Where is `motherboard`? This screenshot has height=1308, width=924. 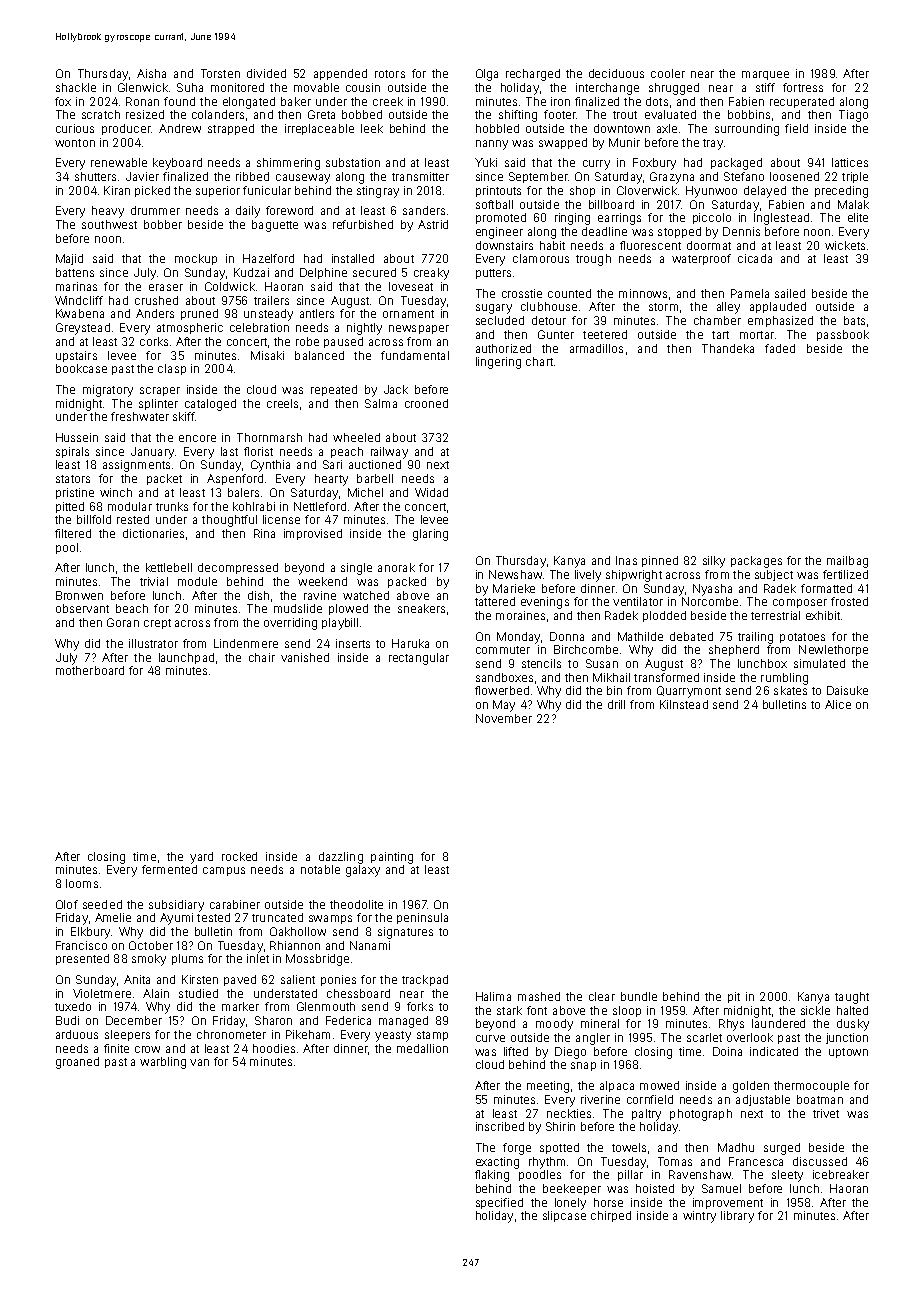
motherboard is located at coordinates (90, 670).
